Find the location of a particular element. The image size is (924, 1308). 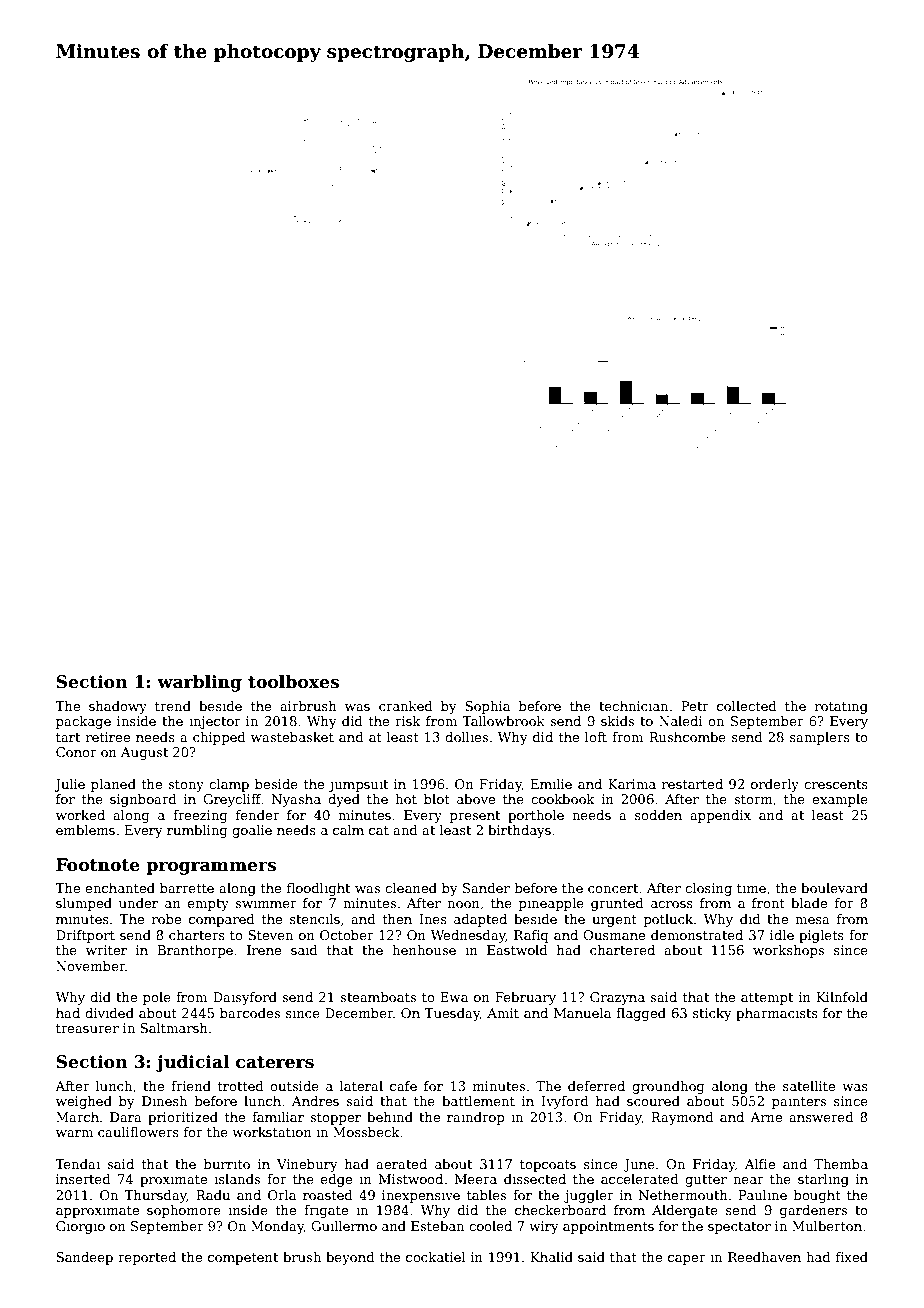

Conor is located at coordinates (76, 752).
